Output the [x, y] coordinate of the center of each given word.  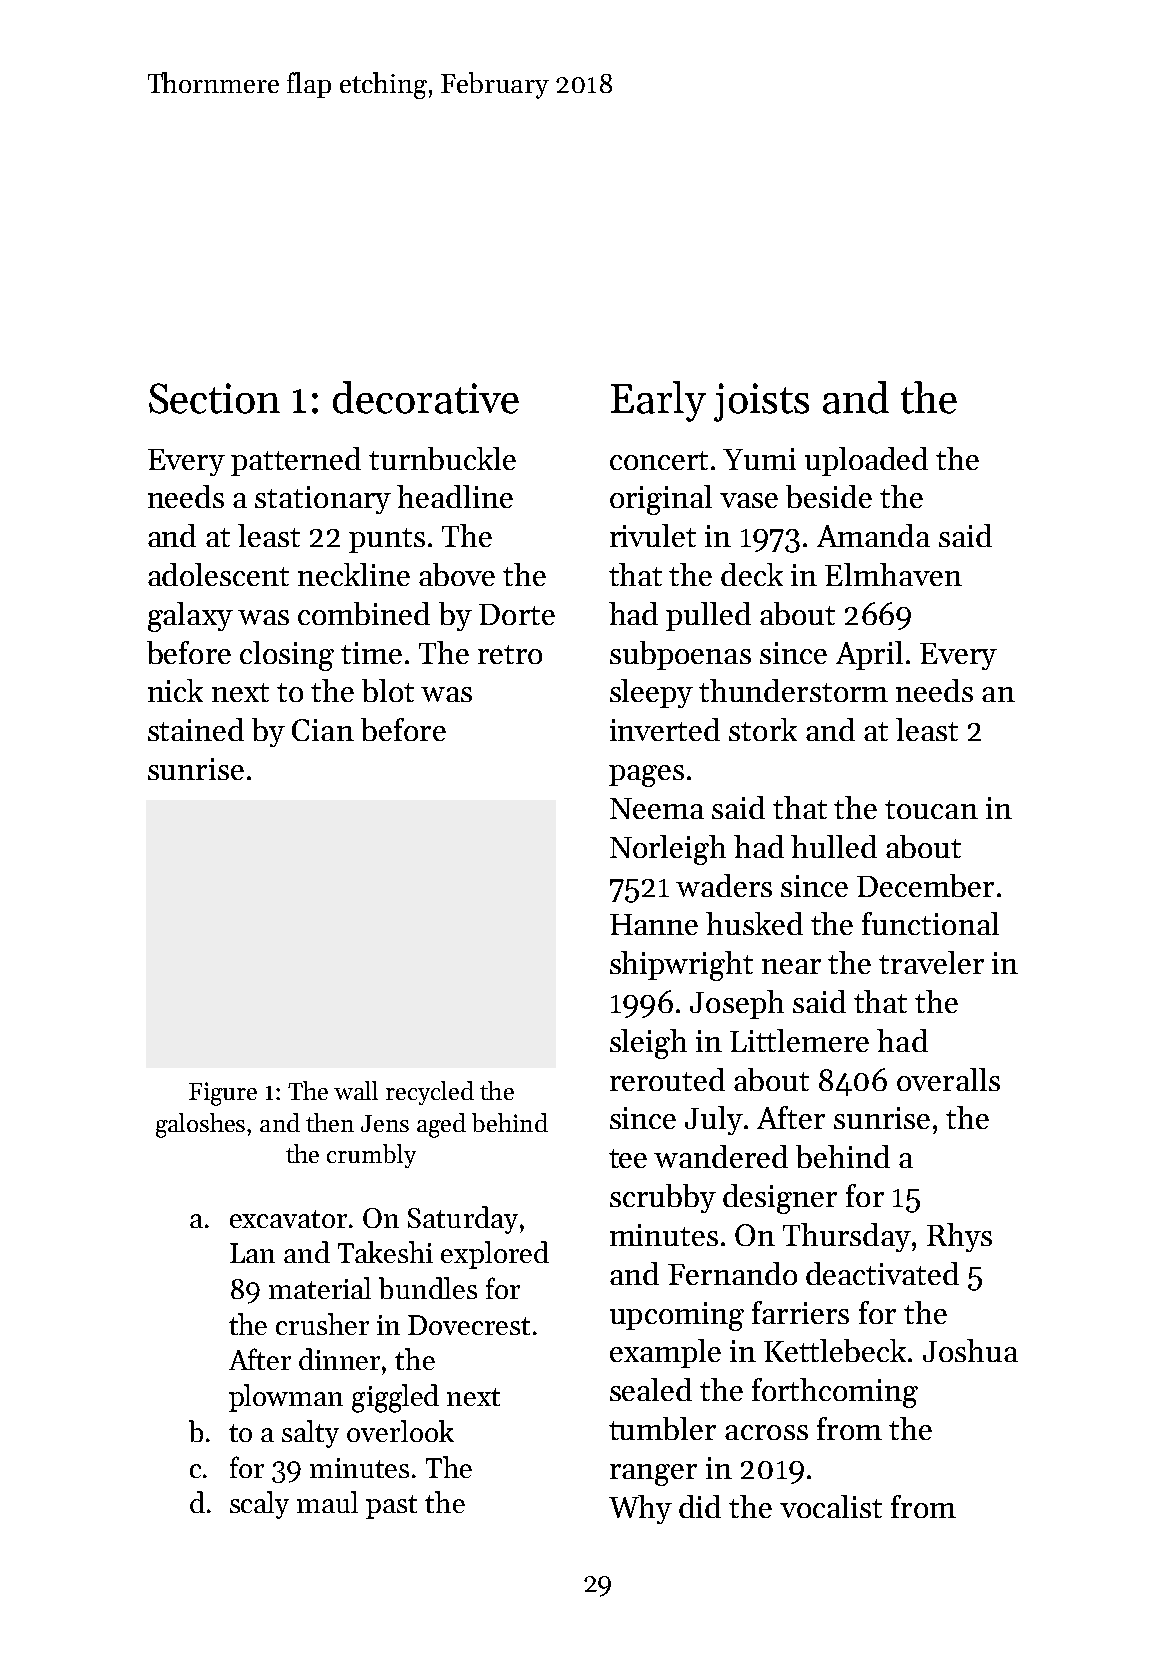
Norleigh [668, 850]
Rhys [959, 1237]
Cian [323, 730]
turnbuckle [442, 458]
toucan [931, 809]
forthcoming [835, 1393]
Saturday [463, 1220]
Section [214, 398]
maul [327, 1502]
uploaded [866, 461]
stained [196, 729]
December [925, 885]
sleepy [651, 693]
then [330, 1122]
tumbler [662, 1428]
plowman [286, 1398]
